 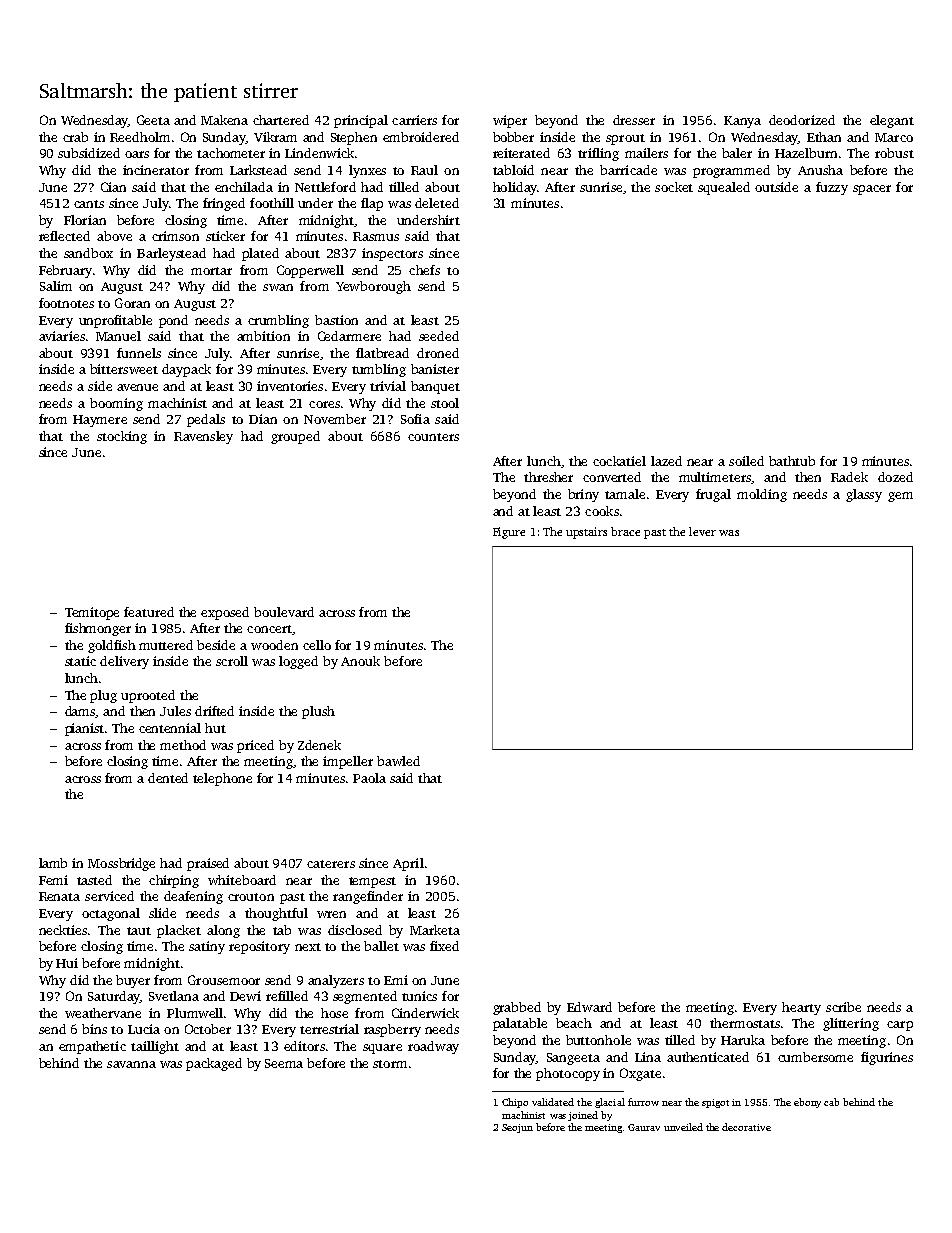 What do you see at coordinates (598, 1040) in the screenshot?
I see `buttonhole` at bounding box center [598, 1040].
